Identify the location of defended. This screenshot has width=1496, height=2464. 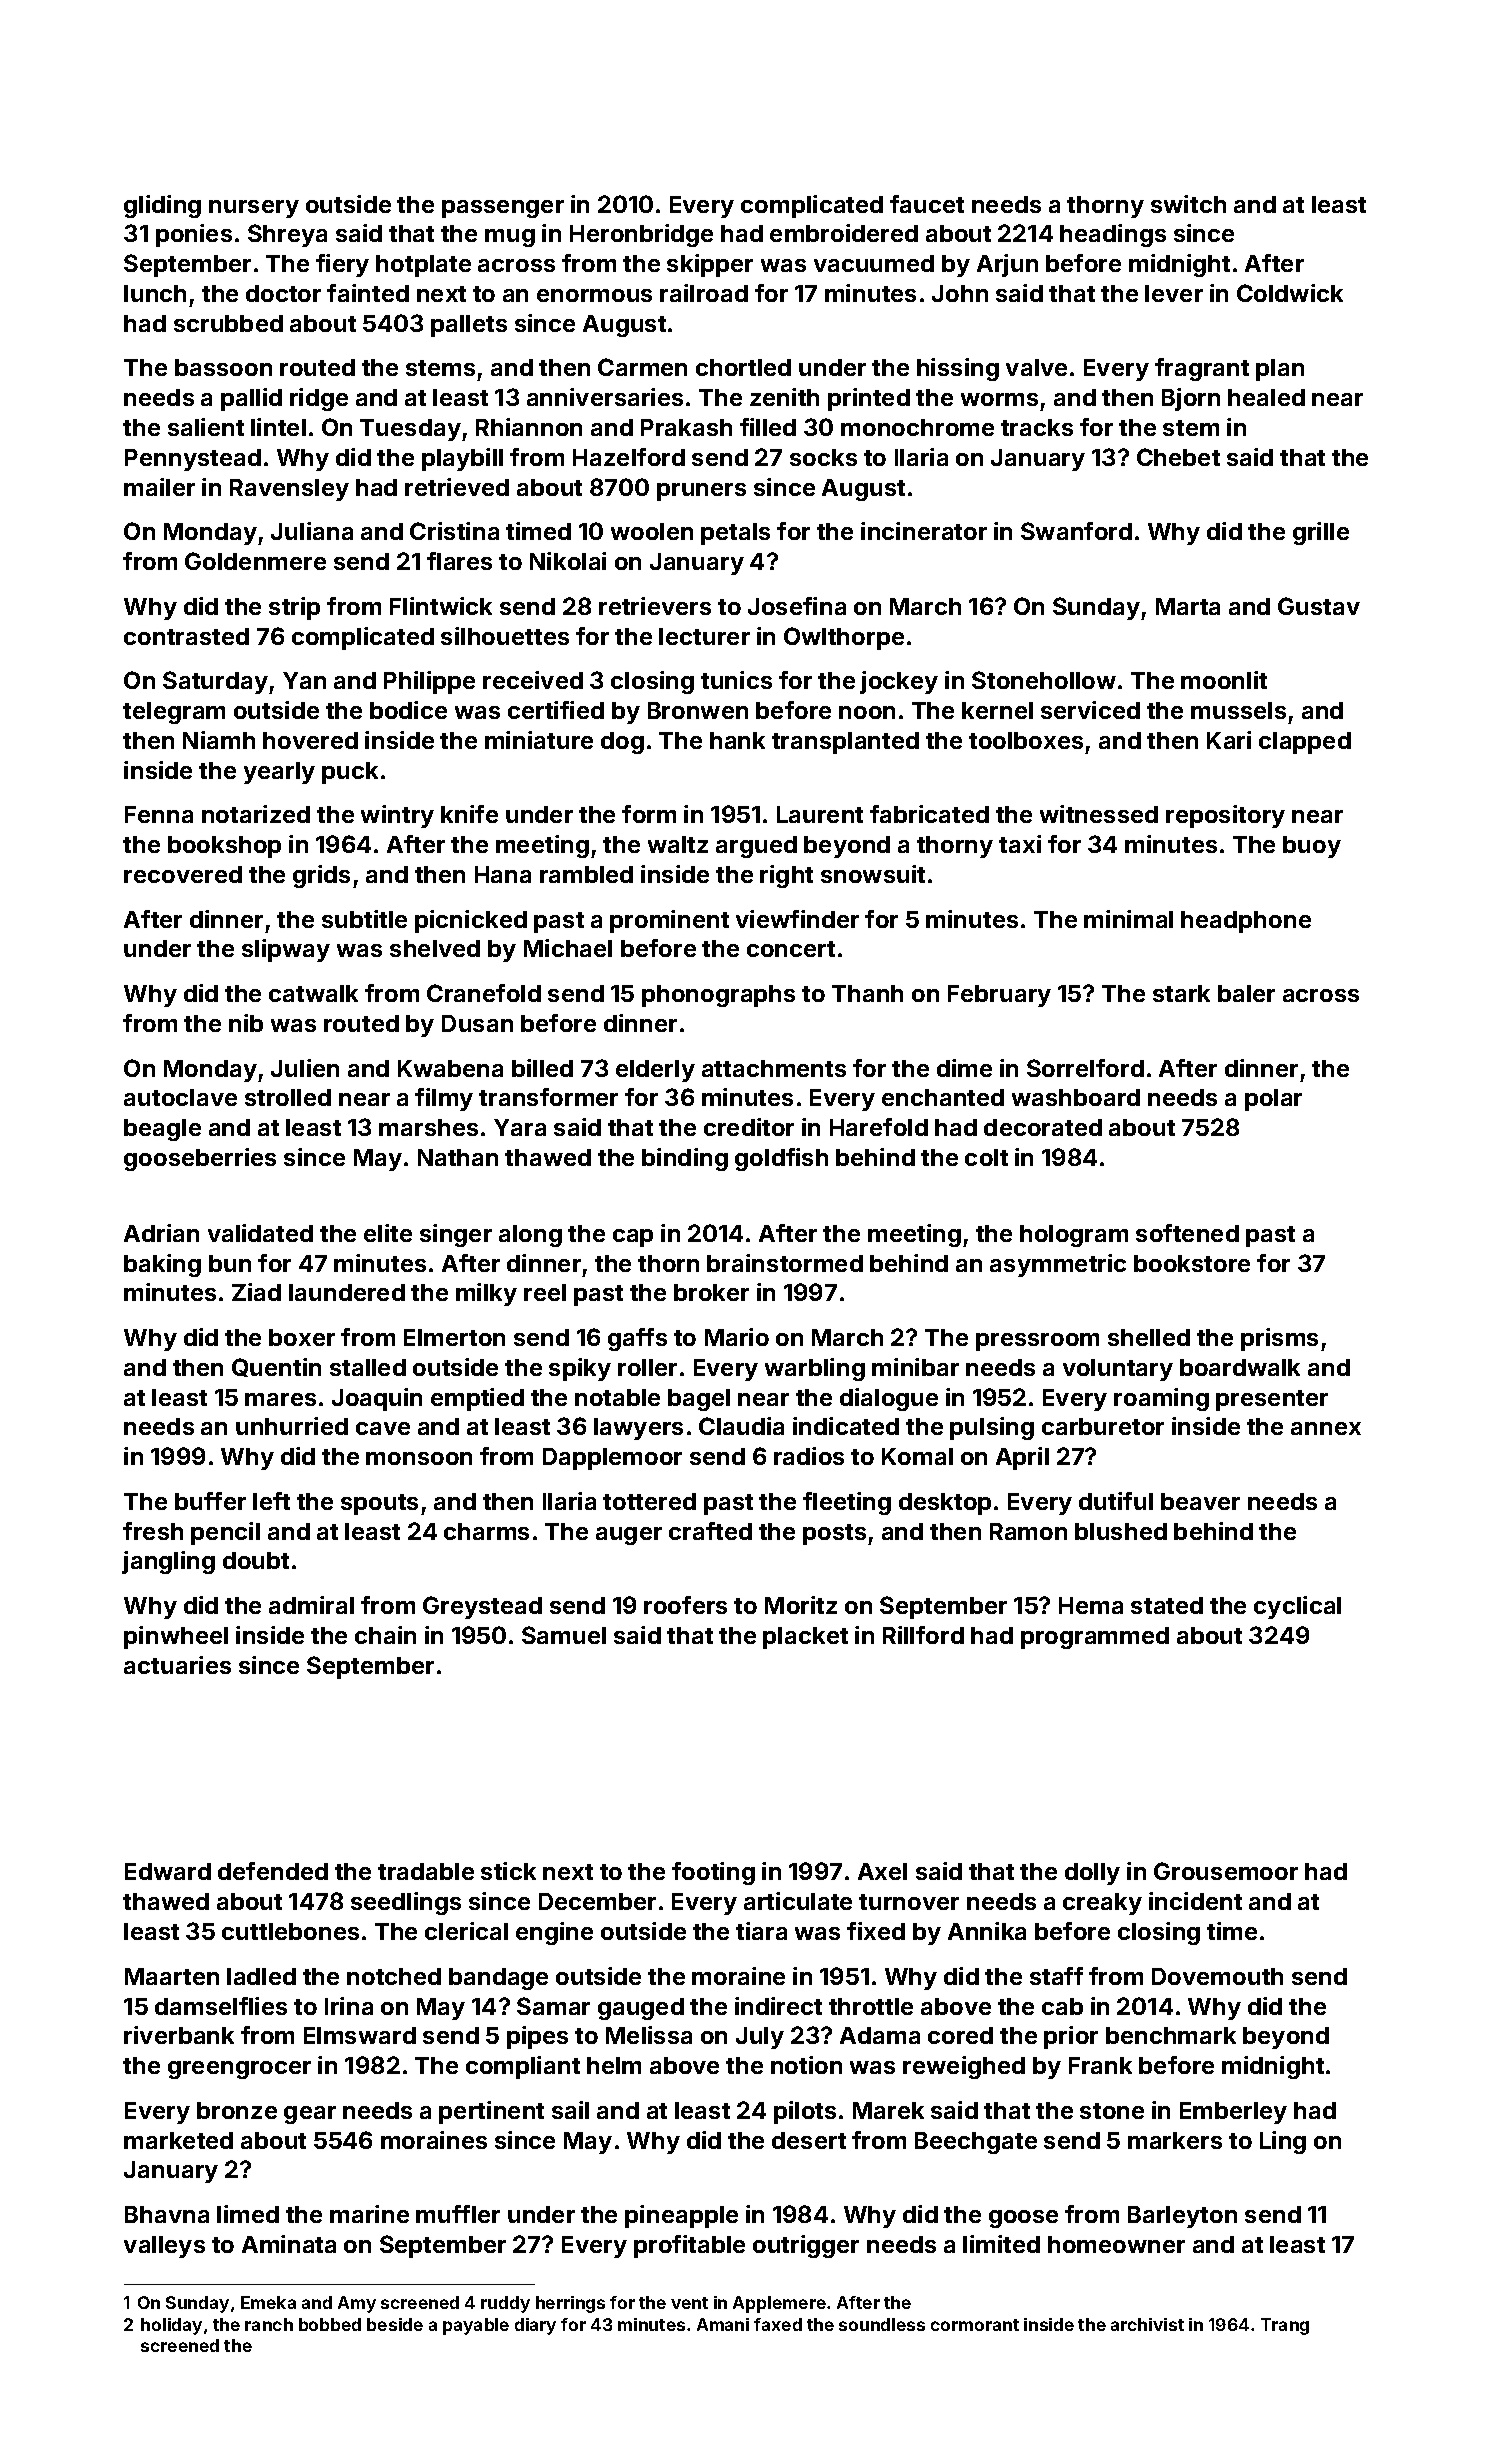
(273, 1871).
